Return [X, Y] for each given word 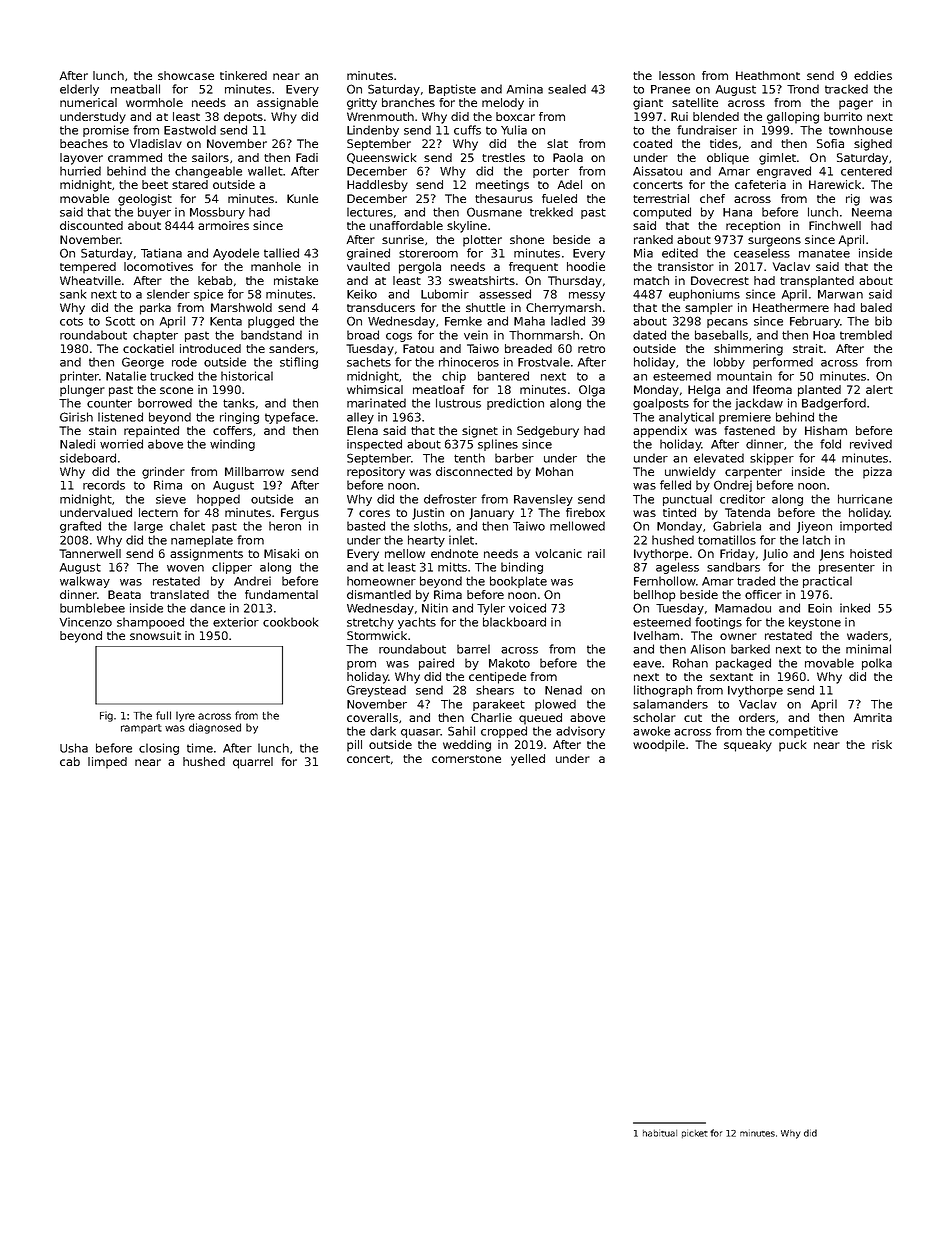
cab [70, 761]
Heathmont [768, 75]
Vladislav [156, 143]
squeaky [748, 746]
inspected [374, 445]
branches [408, 102]
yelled [528, 760]
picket [695, 1133]
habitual [660, 1133]
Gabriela [737, 526]
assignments [206, 555]
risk [882, 744]
